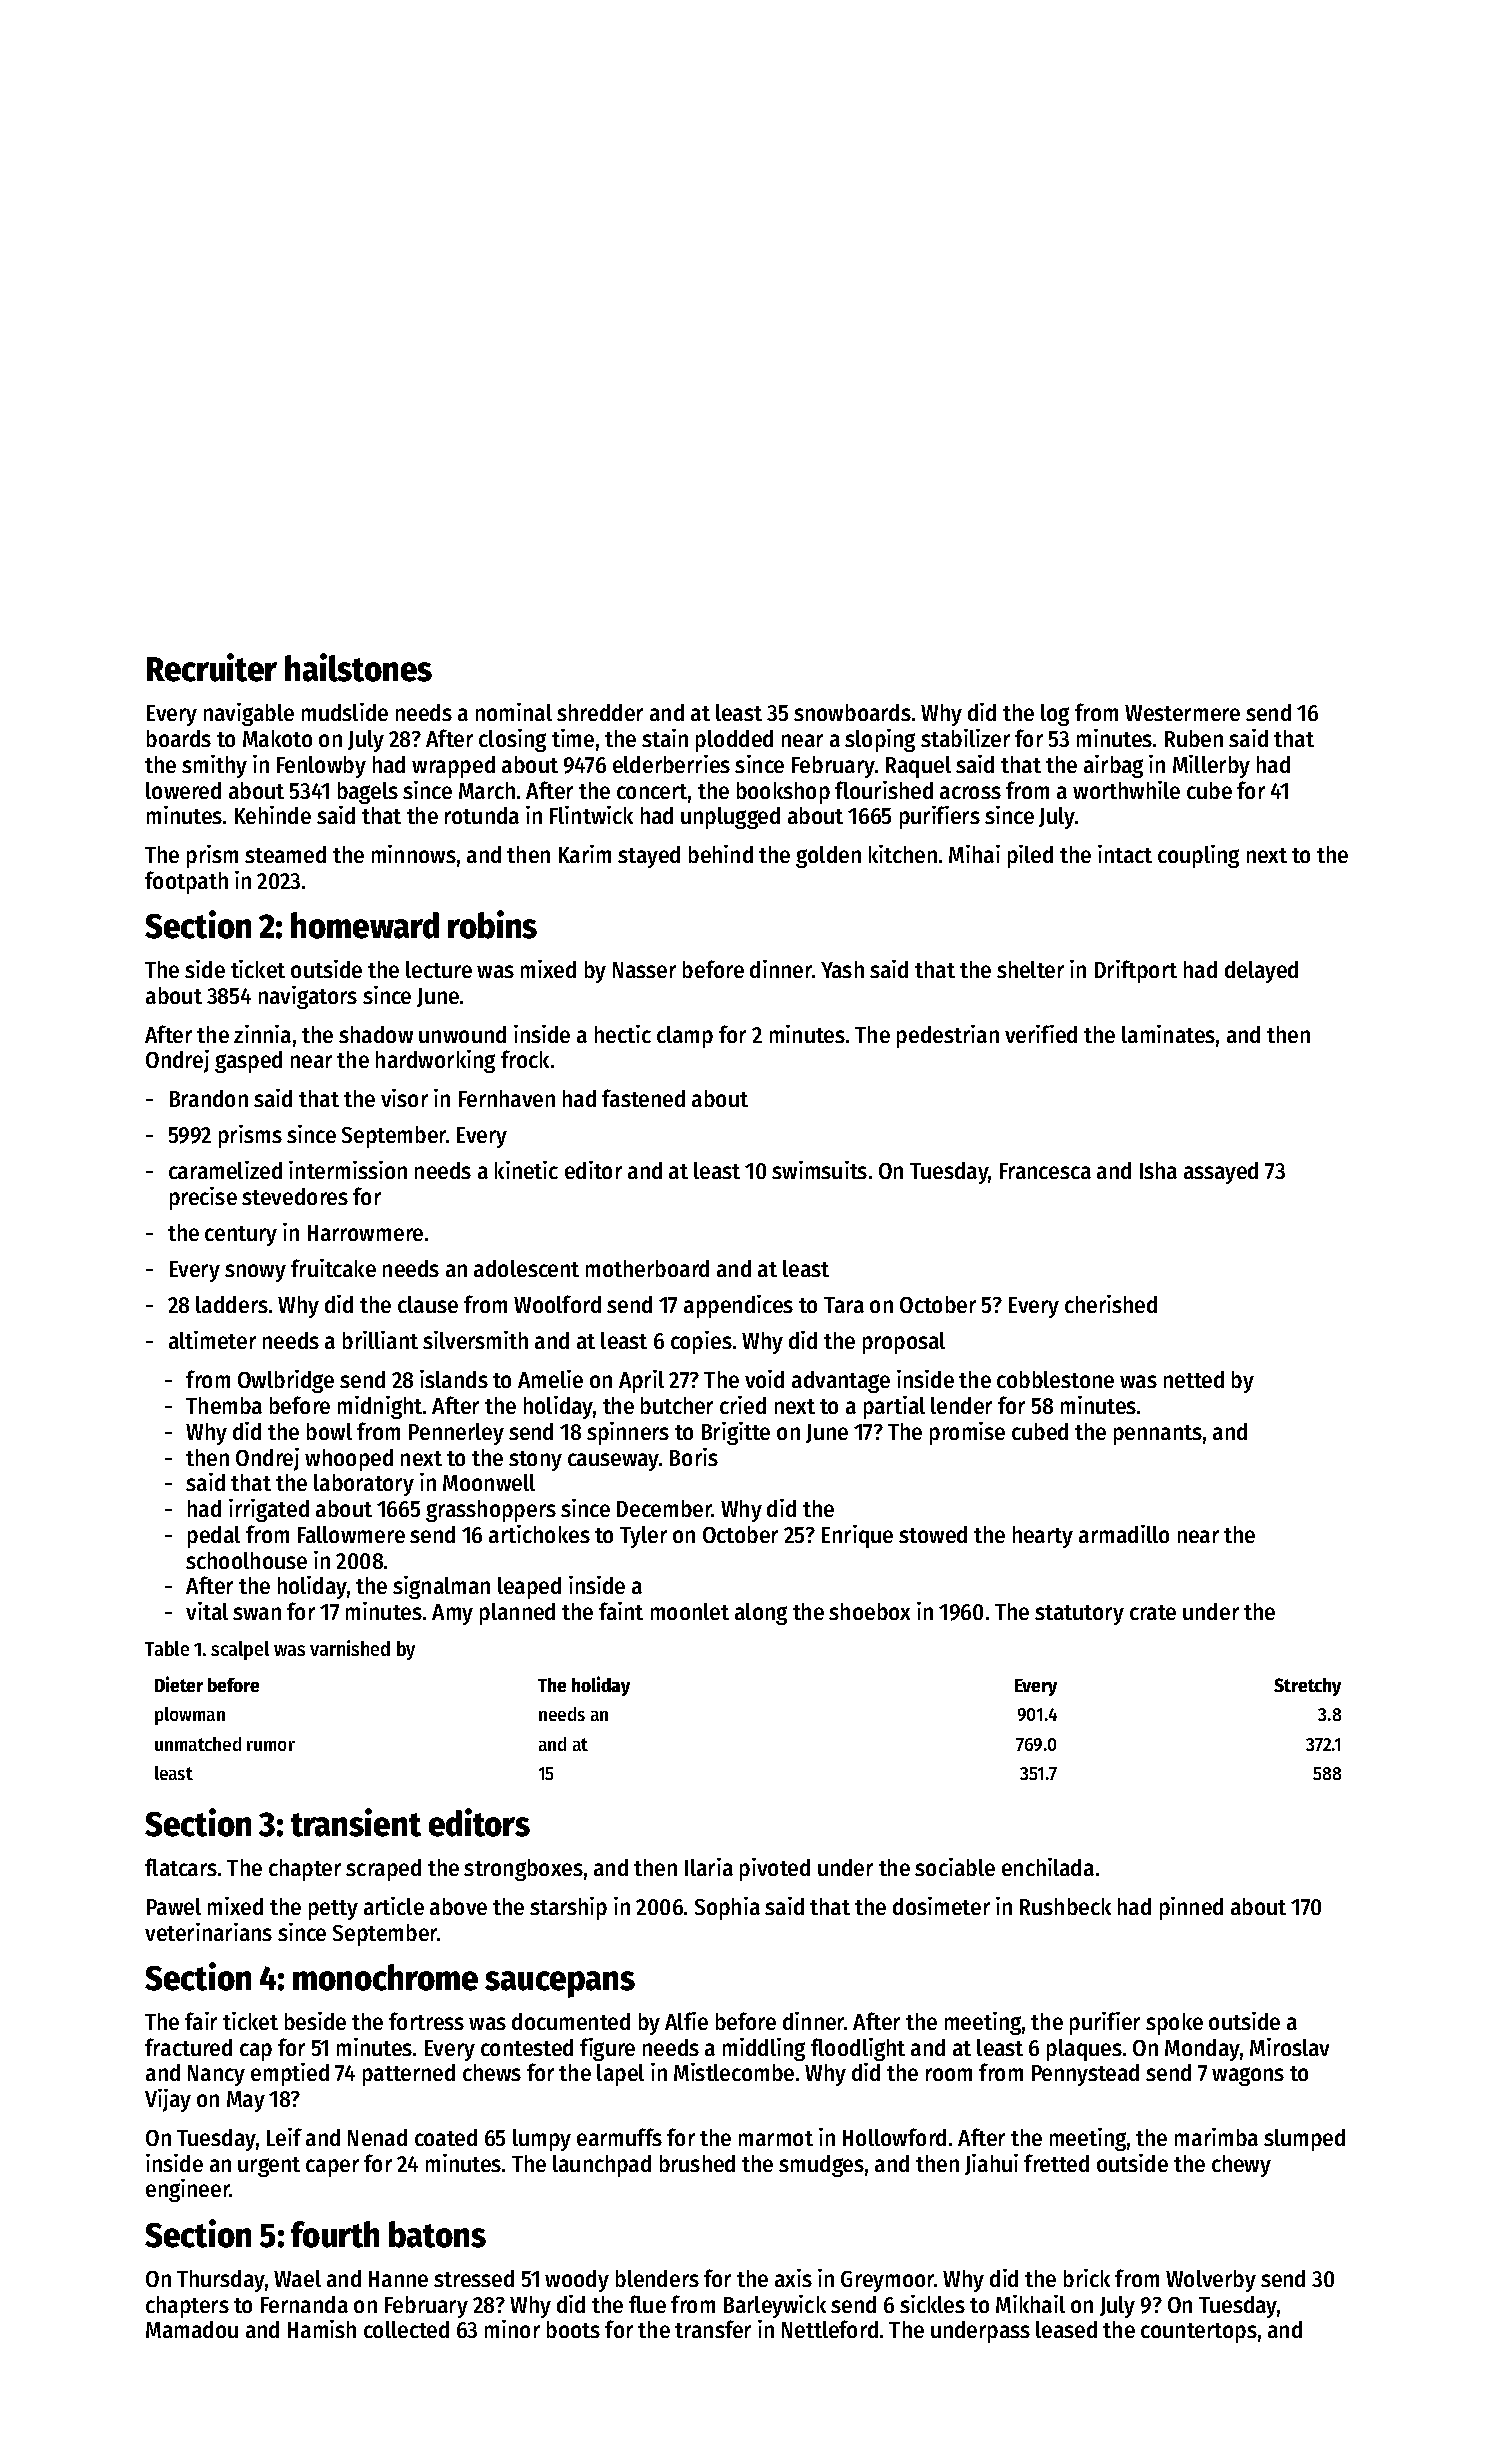  Describe the element at coordinates (1055, 715) in the image. I see `log` at that location.
